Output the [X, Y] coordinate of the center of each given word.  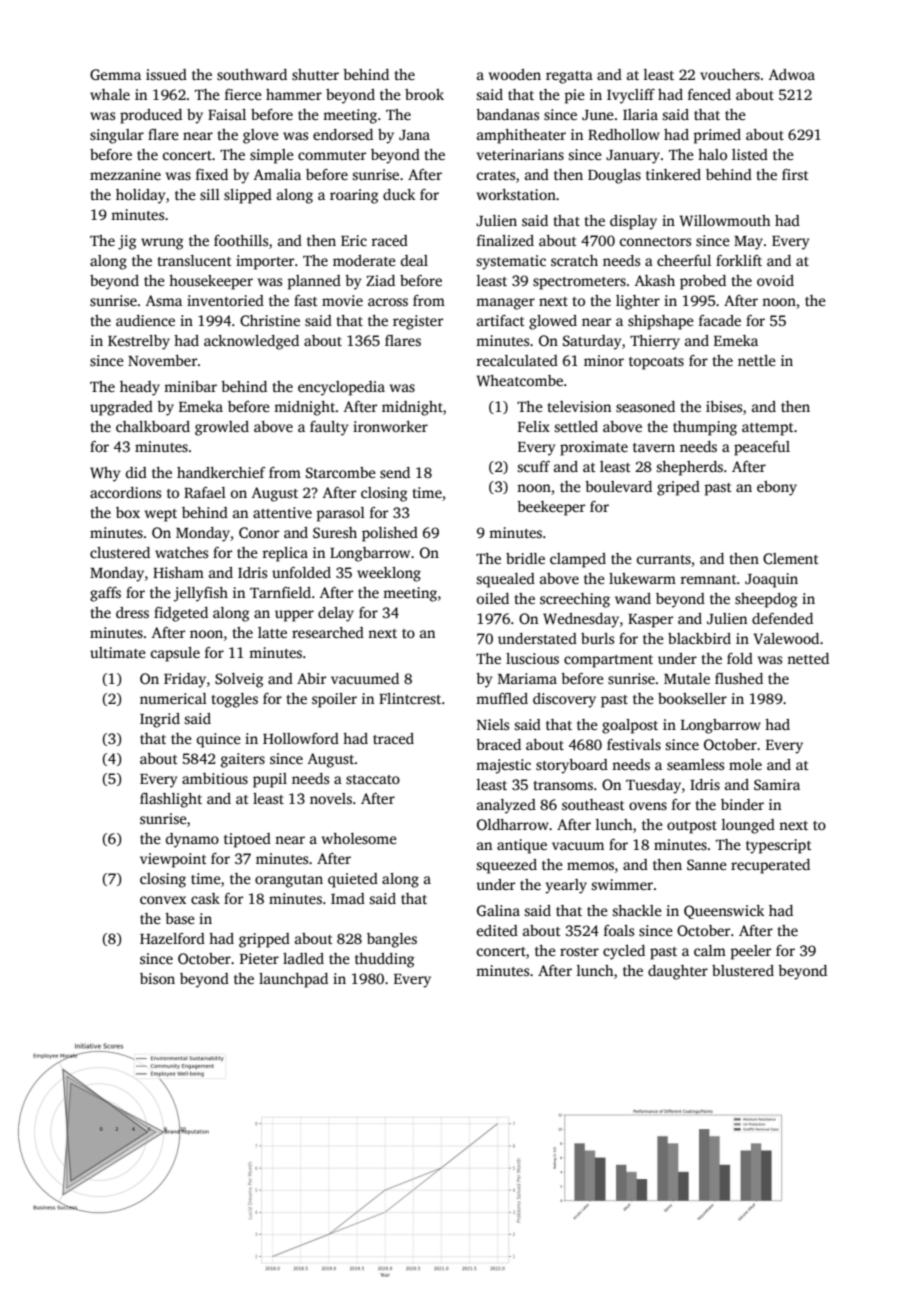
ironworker [390, 426]
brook [424, 94]
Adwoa [792, 74]
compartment [608, 661]
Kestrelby [139, 342]
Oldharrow [513, 824]
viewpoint [173, 860]
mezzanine [125, 174]
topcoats [656, 363]
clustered [120, 552]
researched [328, 632]
